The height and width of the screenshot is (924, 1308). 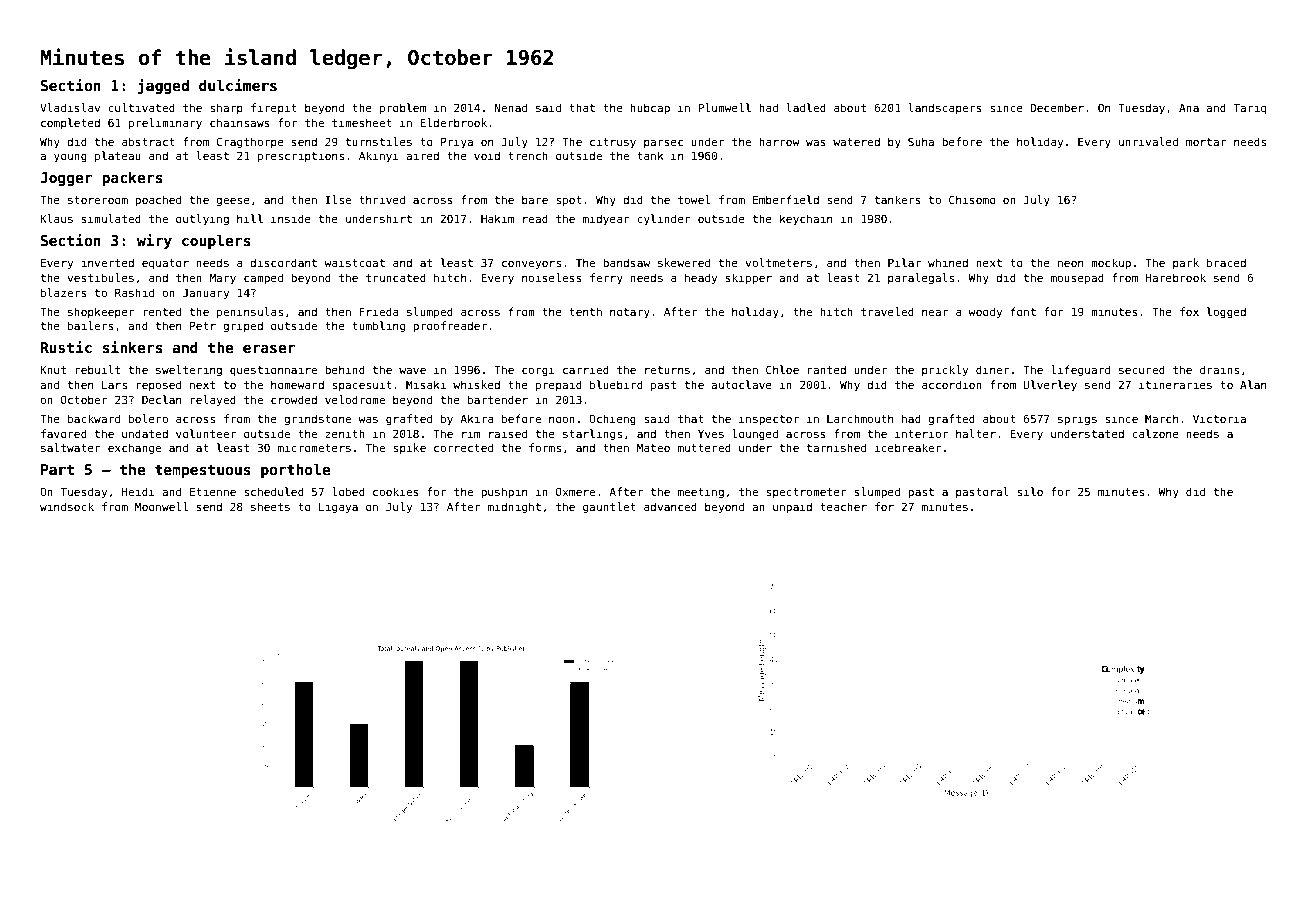 I want to click on skipper, so click(x=749, y=278).
